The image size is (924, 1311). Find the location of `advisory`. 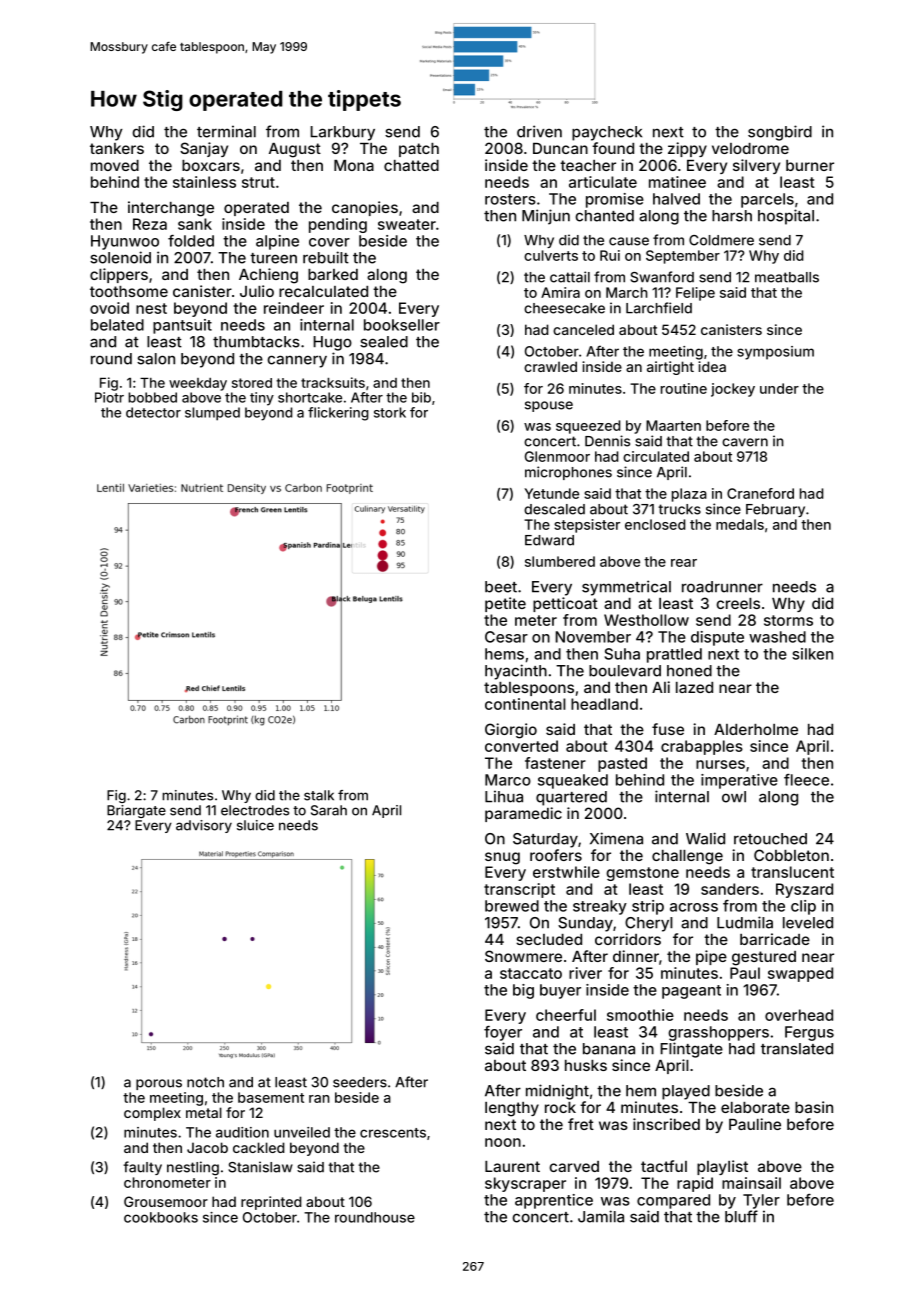

advisory is located at coordinates (204, 826).
